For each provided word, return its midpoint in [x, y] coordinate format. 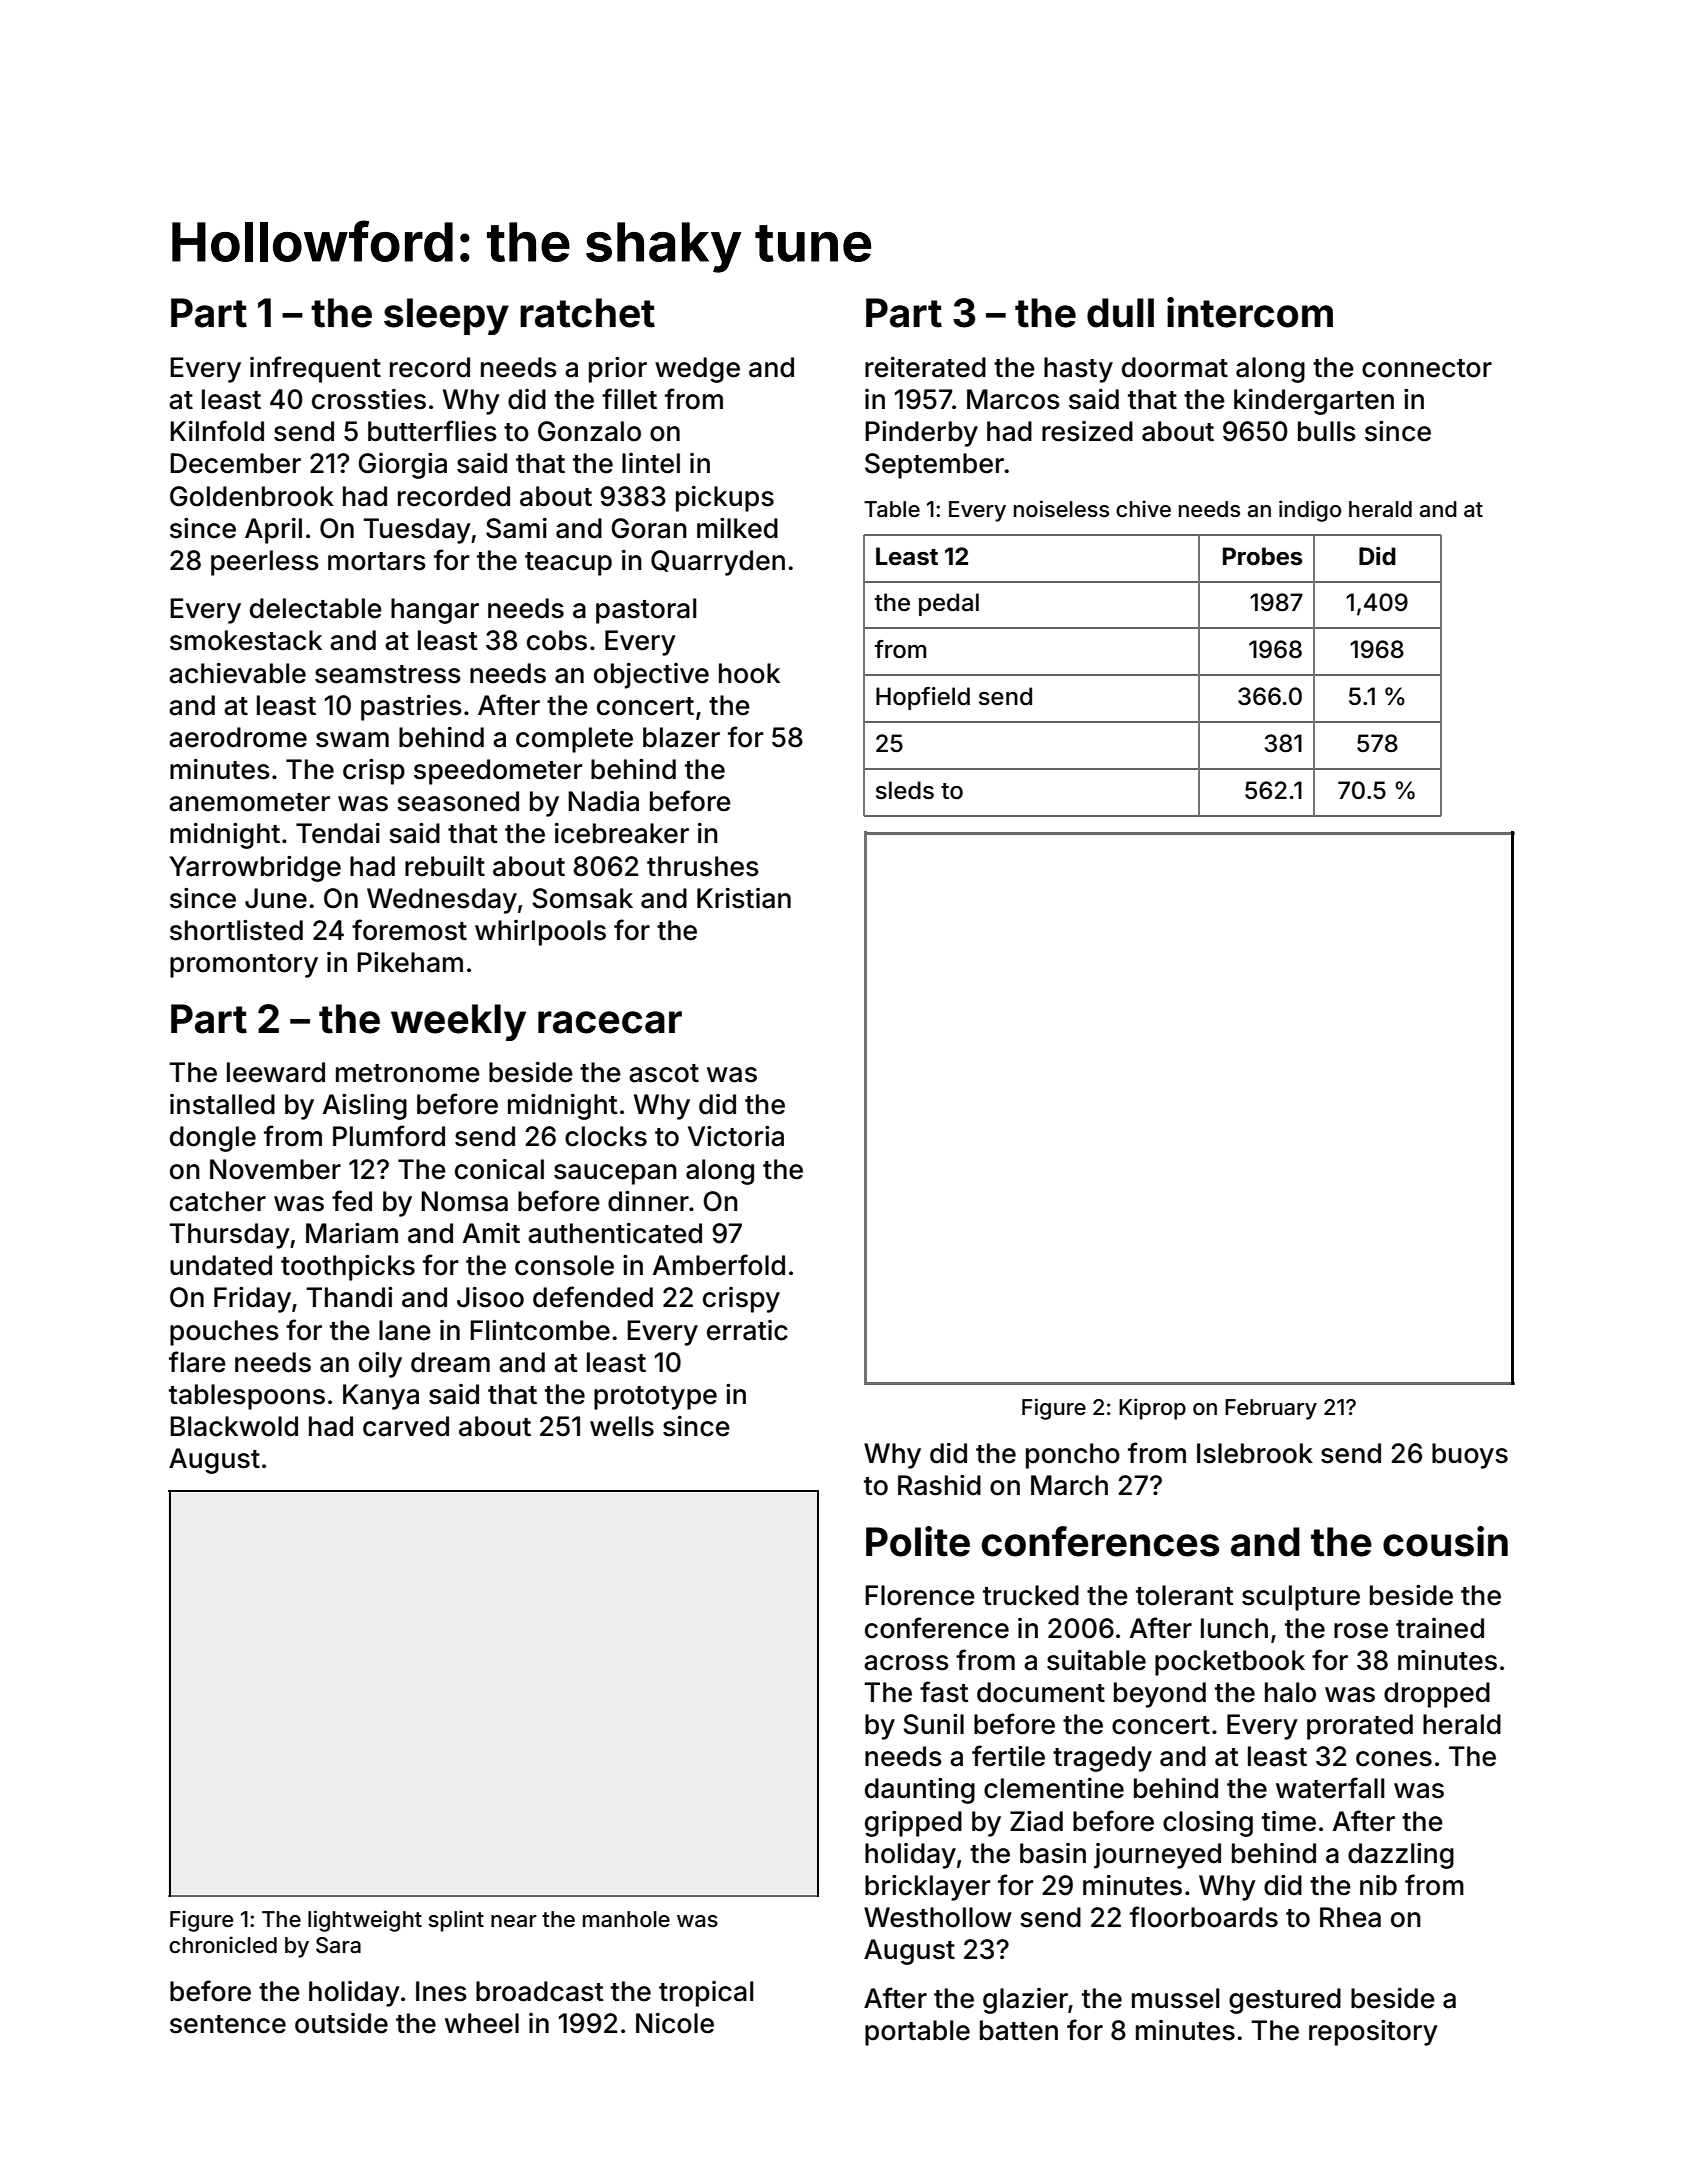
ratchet [587, 313]
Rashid [939, 1485]
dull [1120, 313]
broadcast [540, 1991]
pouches [224, 1333]
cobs [557, 640]
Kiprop [1152, 1409]
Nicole [675, 2023]
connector [1427, 368]
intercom [1250, 312]
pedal [949, 604]
